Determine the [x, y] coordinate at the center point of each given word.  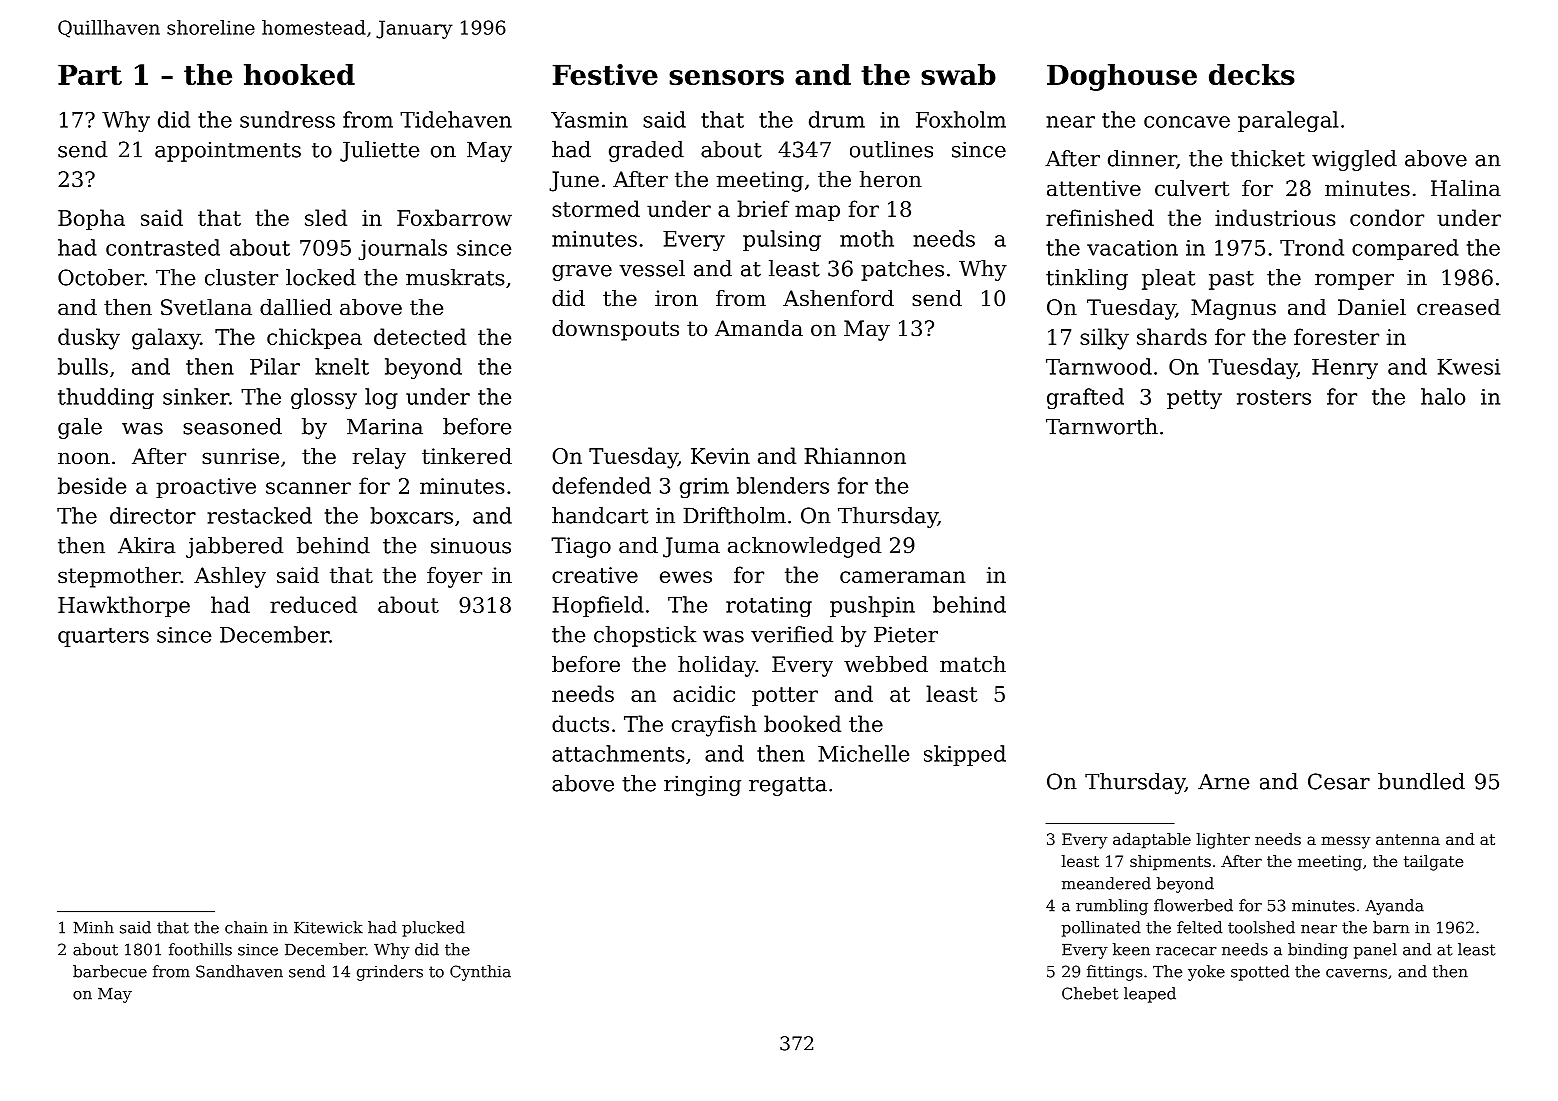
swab [958, 74]
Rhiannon [855, 455]
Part [90, 74]
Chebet [1090, 993]
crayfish [714, 726]
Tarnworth [1102, 426]
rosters [1274, 397]
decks [1252, 74]
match [973, 664]
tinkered [467, 456]
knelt [342, 366]
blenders [783, 485]
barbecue [110, 971]
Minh [93, 927]
